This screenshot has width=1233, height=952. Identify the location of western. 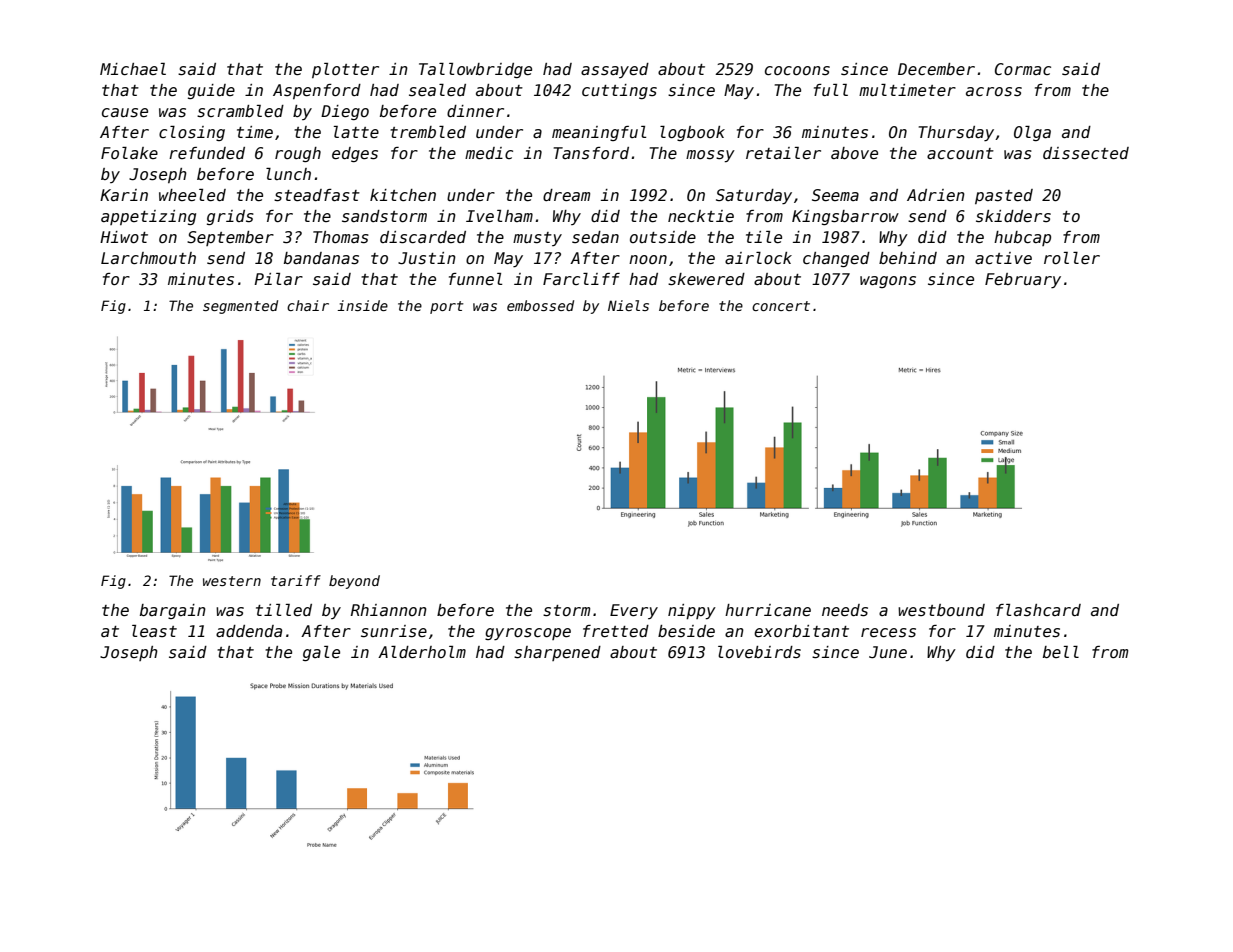
(232, 581).
